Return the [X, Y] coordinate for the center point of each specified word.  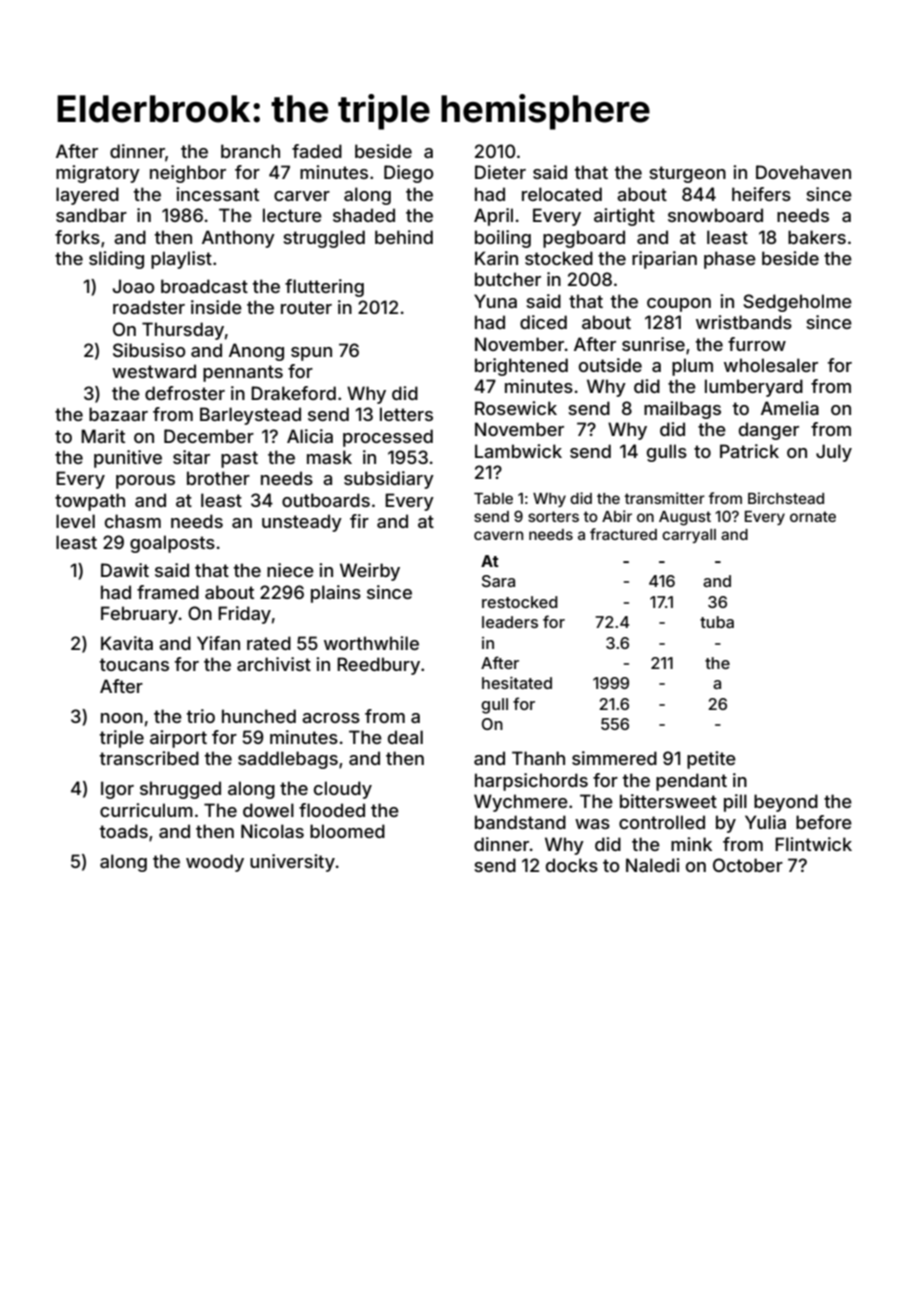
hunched [259, 716]
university [292, 863]
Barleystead [250, 416]
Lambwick [518, 451]
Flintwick [813, 844]
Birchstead [786, 498]
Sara [498, 581]
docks [572, 865]
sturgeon [687, 174]
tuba [717, 622]
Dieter [500, 172]
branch [250, 151]
